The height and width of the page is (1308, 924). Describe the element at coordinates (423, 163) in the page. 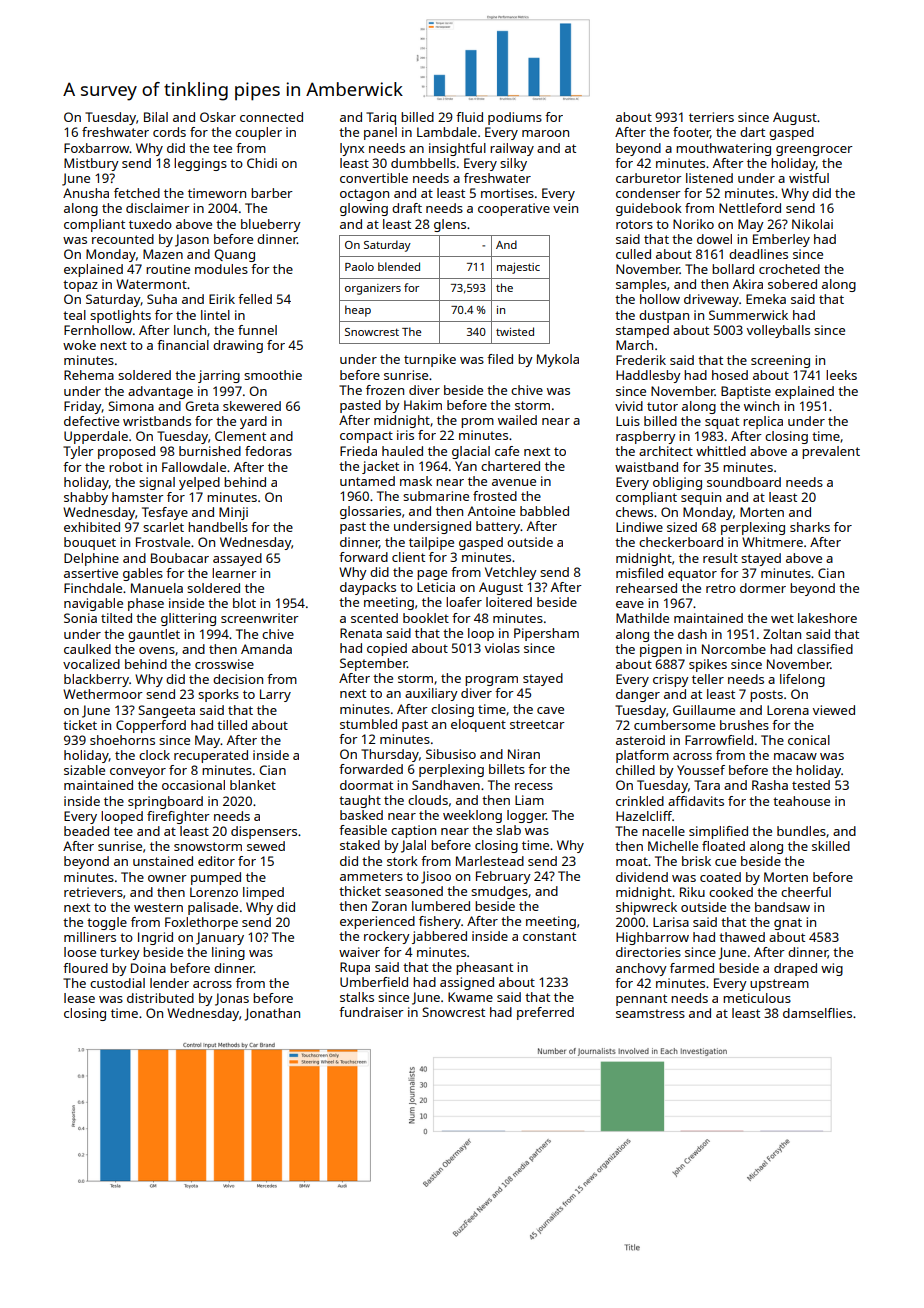

I see `dumbbells` at that location.
